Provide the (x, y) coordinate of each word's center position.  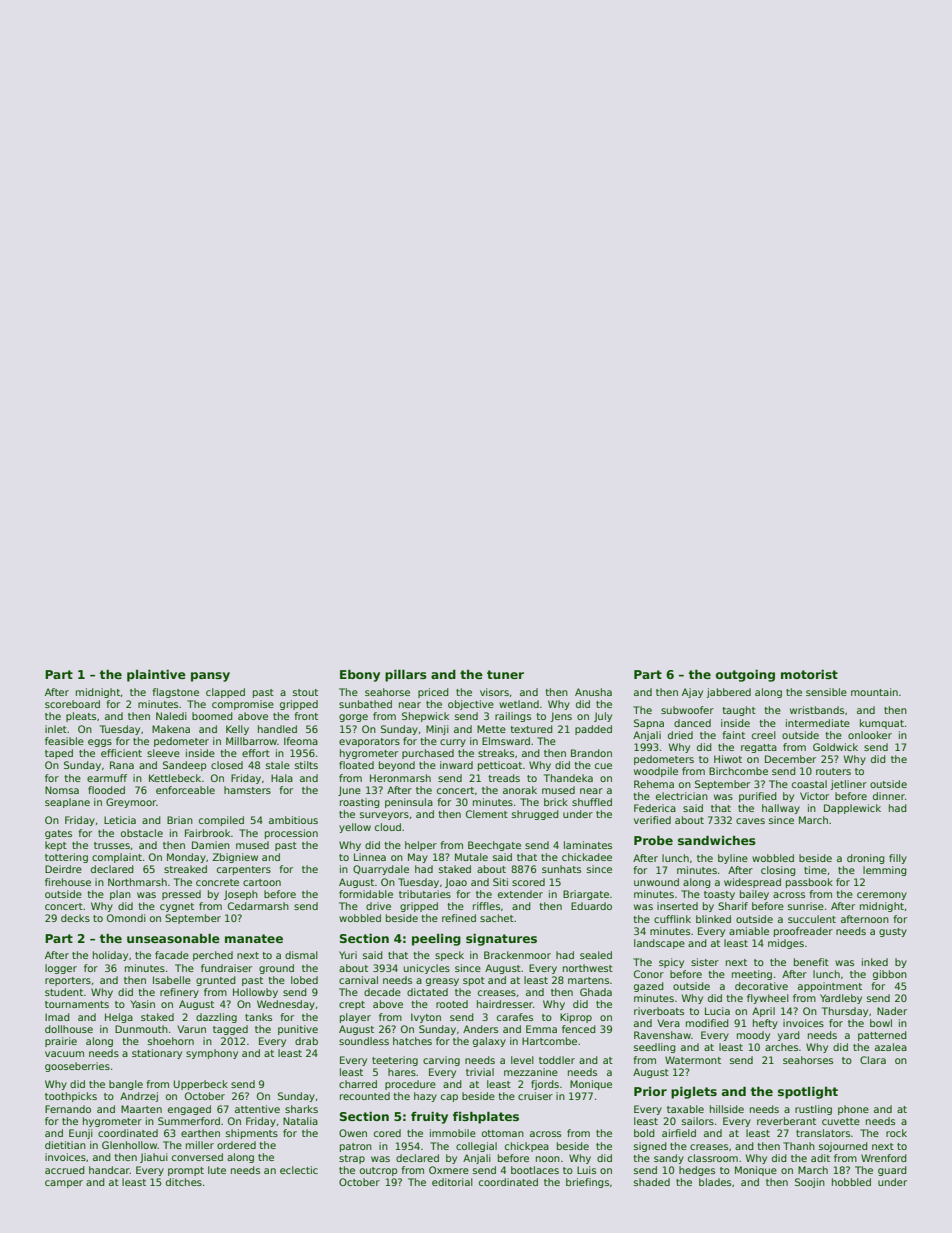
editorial (452, 1182)
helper (421, 846)
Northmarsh (137, 882)
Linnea (370, 857)
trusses (112, 845)
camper (64, 1184)
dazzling (216, 1018)
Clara (873, 1060)
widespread (752, 883)
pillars (406, 675)
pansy (210, 677)
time (815, 870)
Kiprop (576, 1018)
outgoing (745, 676)
